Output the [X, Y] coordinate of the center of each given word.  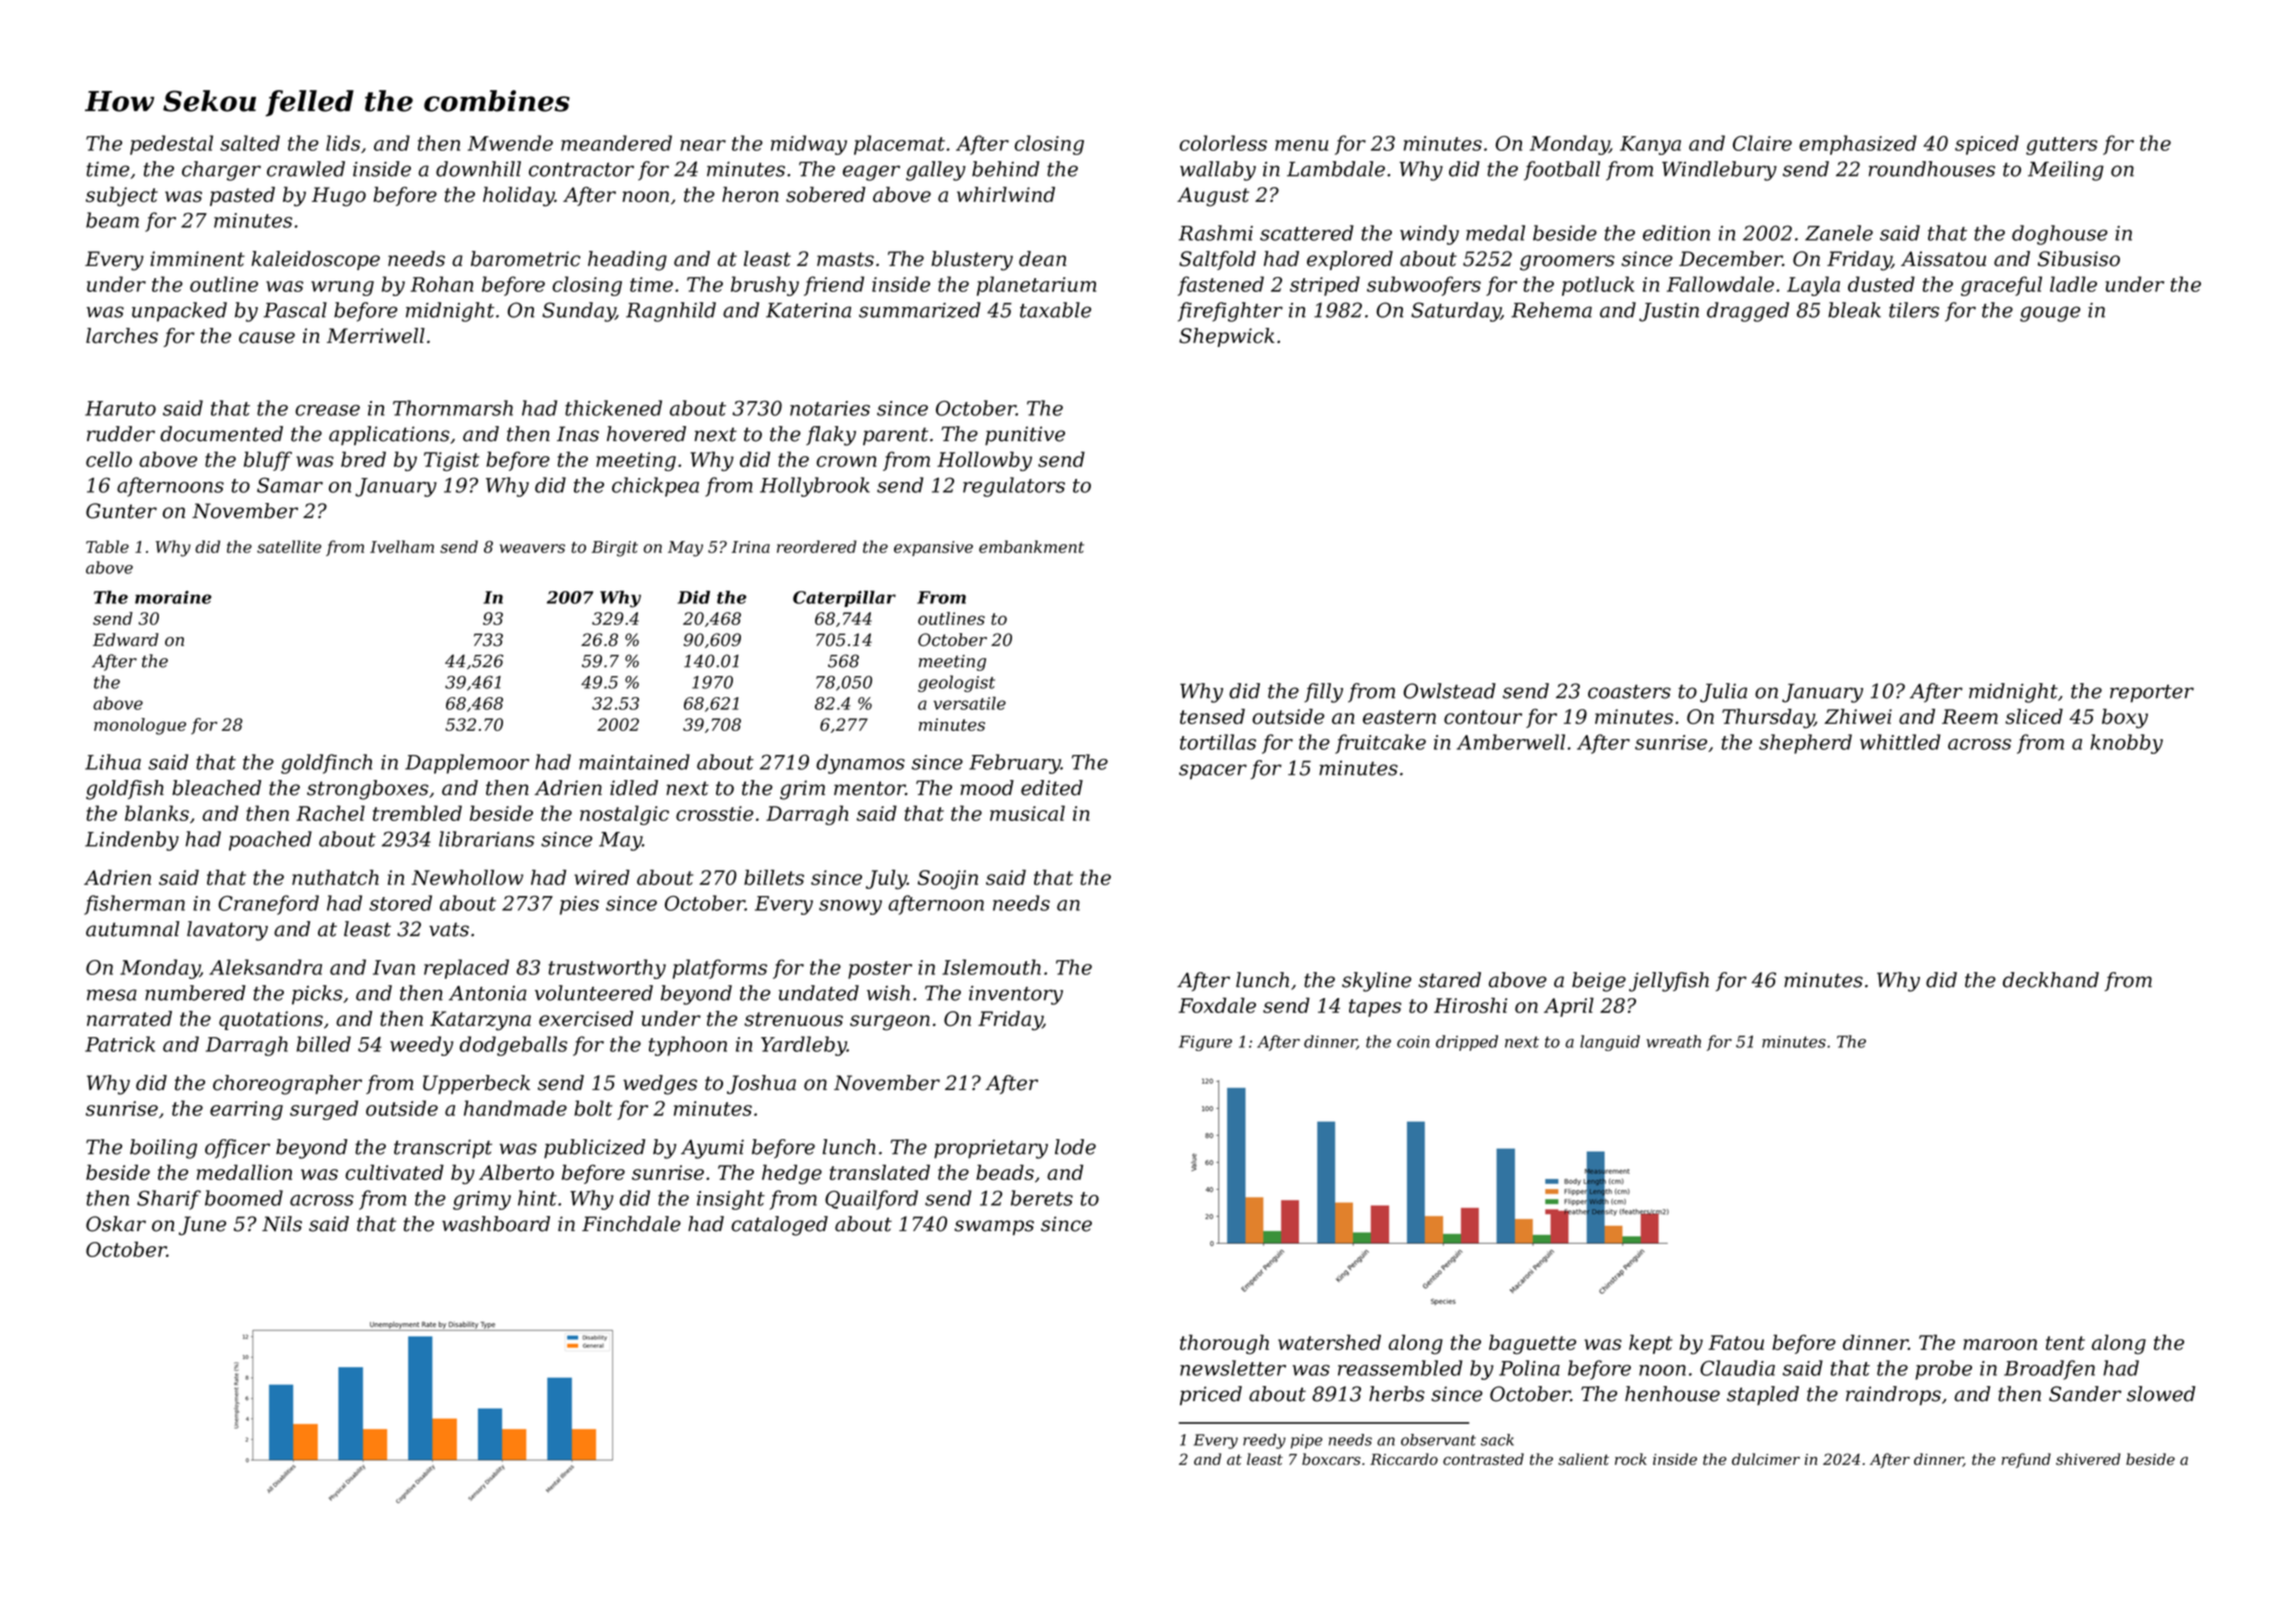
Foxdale [1217, 1005]
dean [1042, 259]
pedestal [171, 145]
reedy [1264, 1441]
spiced [1987, 145]
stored [400, 903]
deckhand [2051, 980]
